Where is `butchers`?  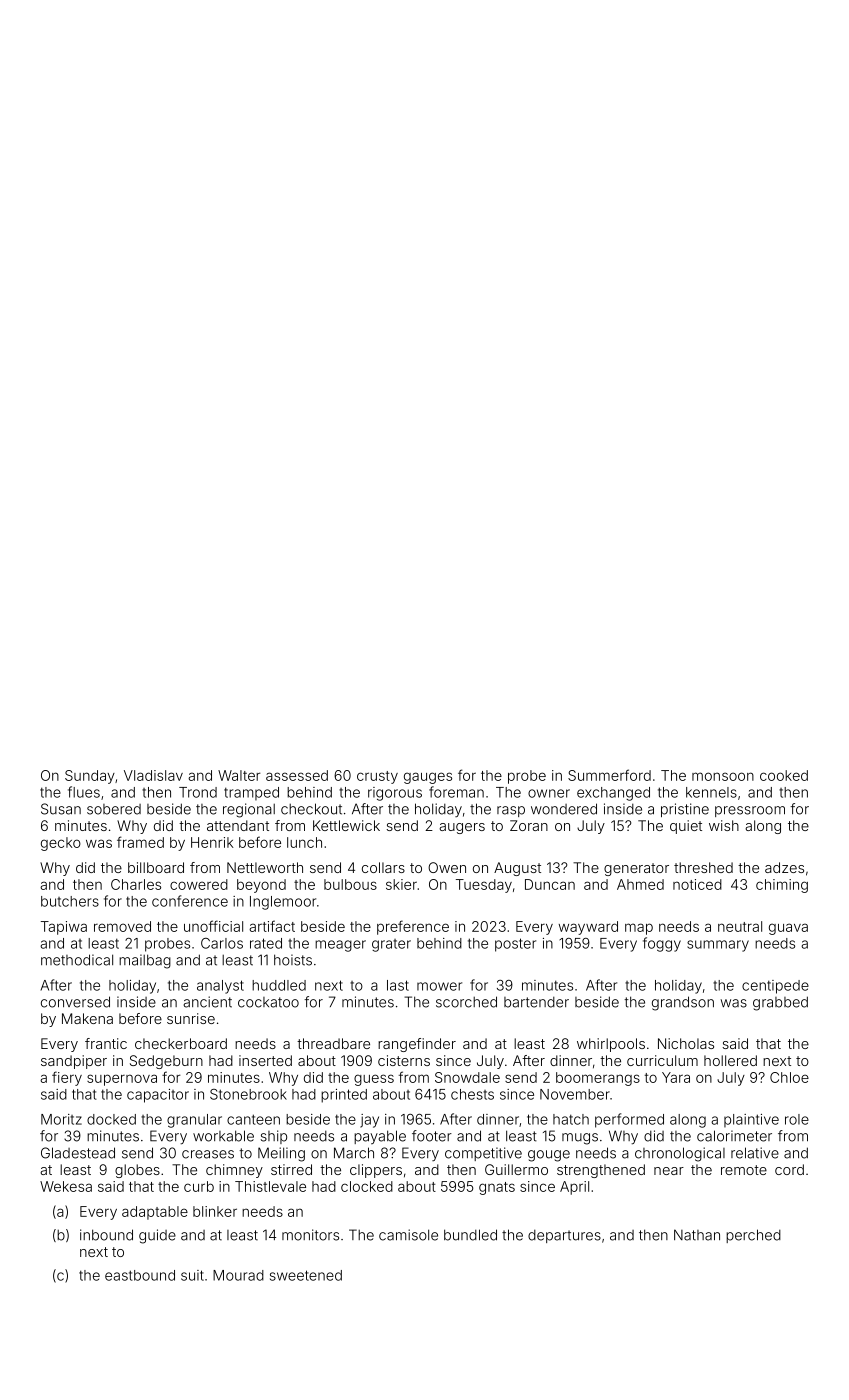 butchers is located at coordinates (70, 901).
